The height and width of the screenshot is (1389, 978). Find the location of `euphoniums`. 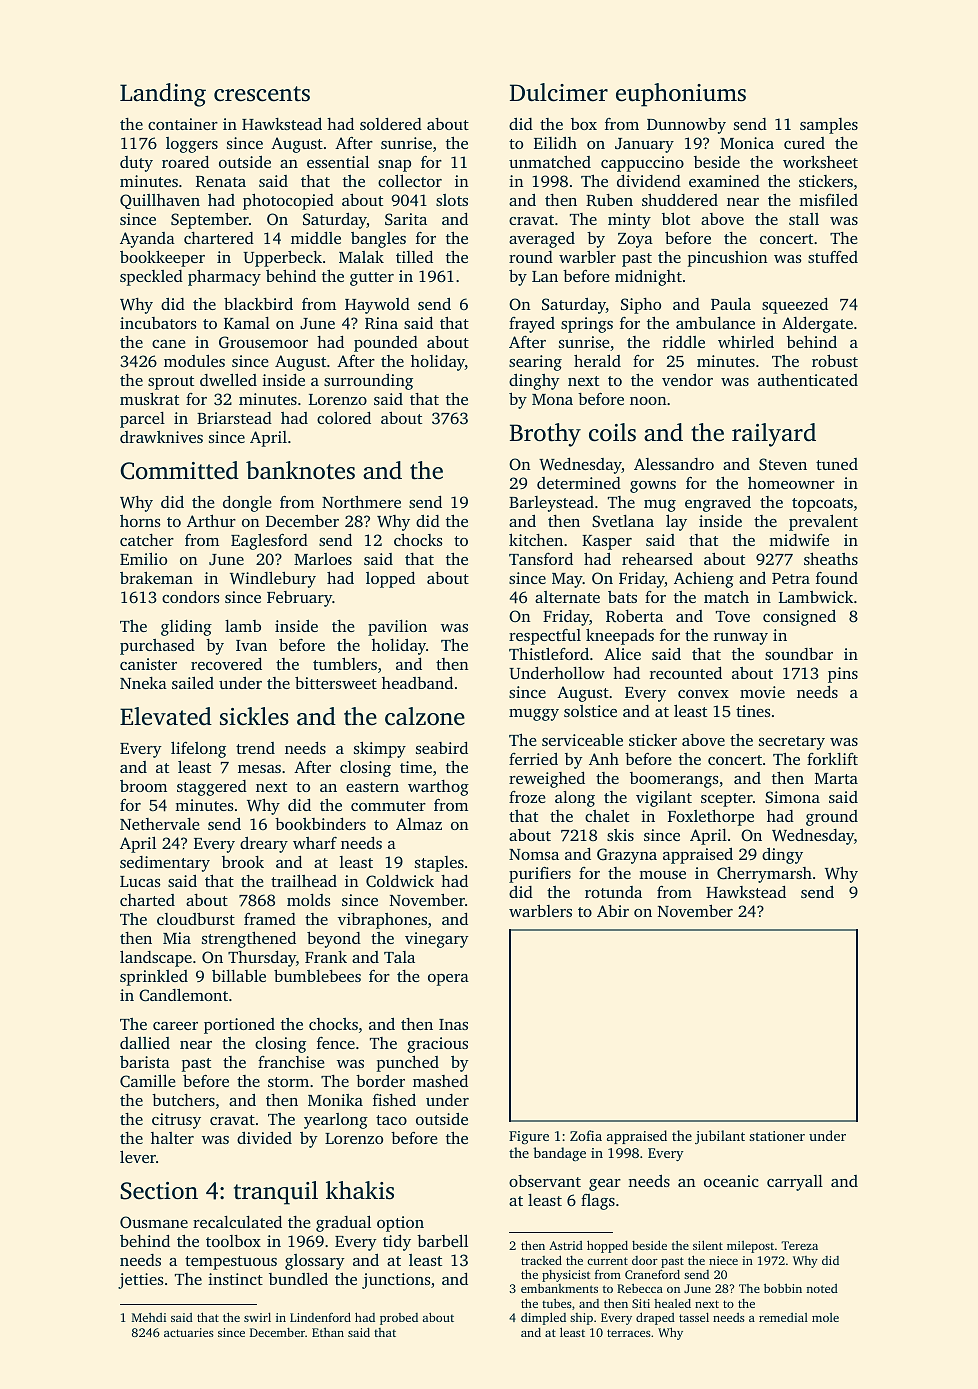

euphoniums is located at coordinates (681, 95).
